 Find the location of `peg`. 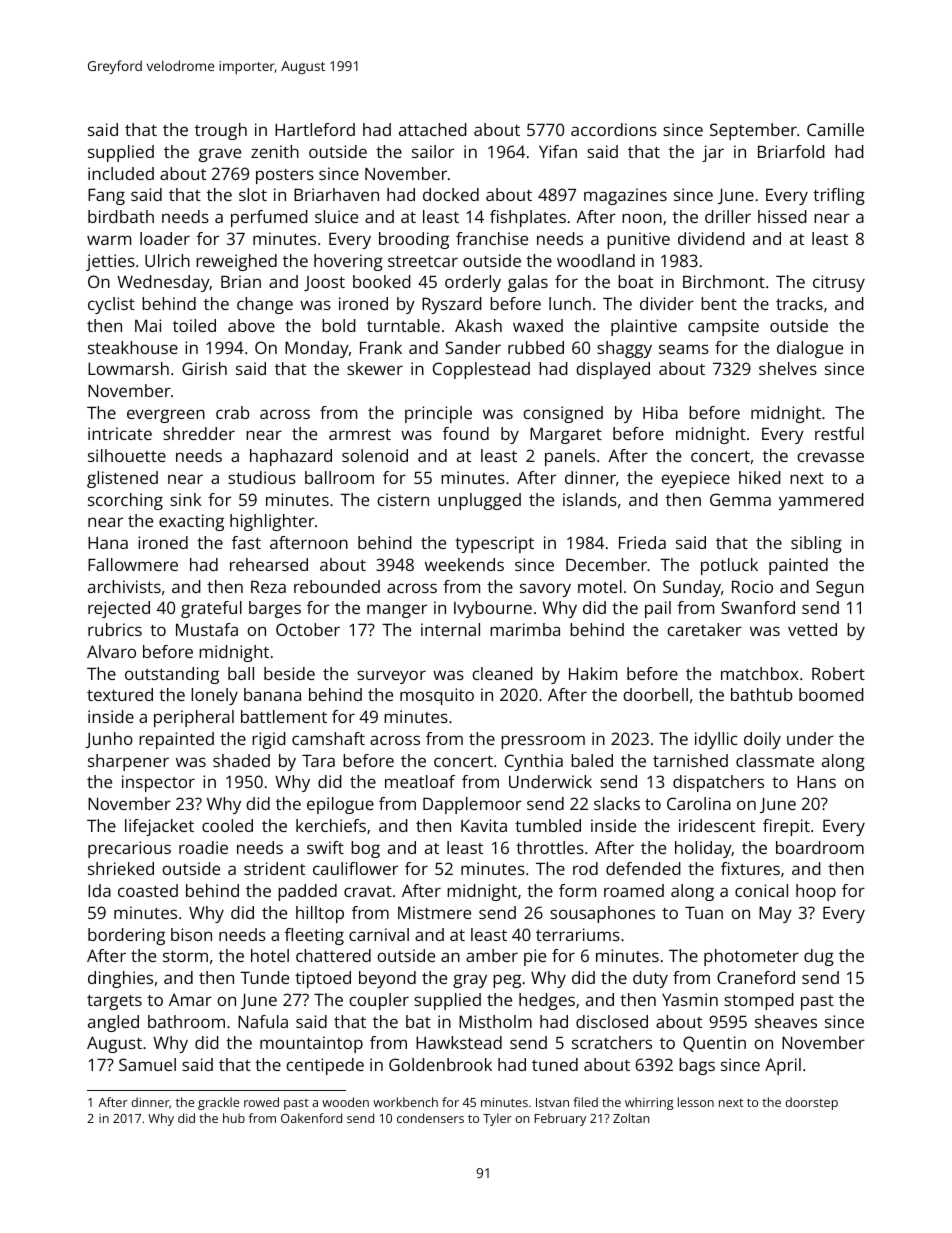

peg is located at coordinates (507, 981).
